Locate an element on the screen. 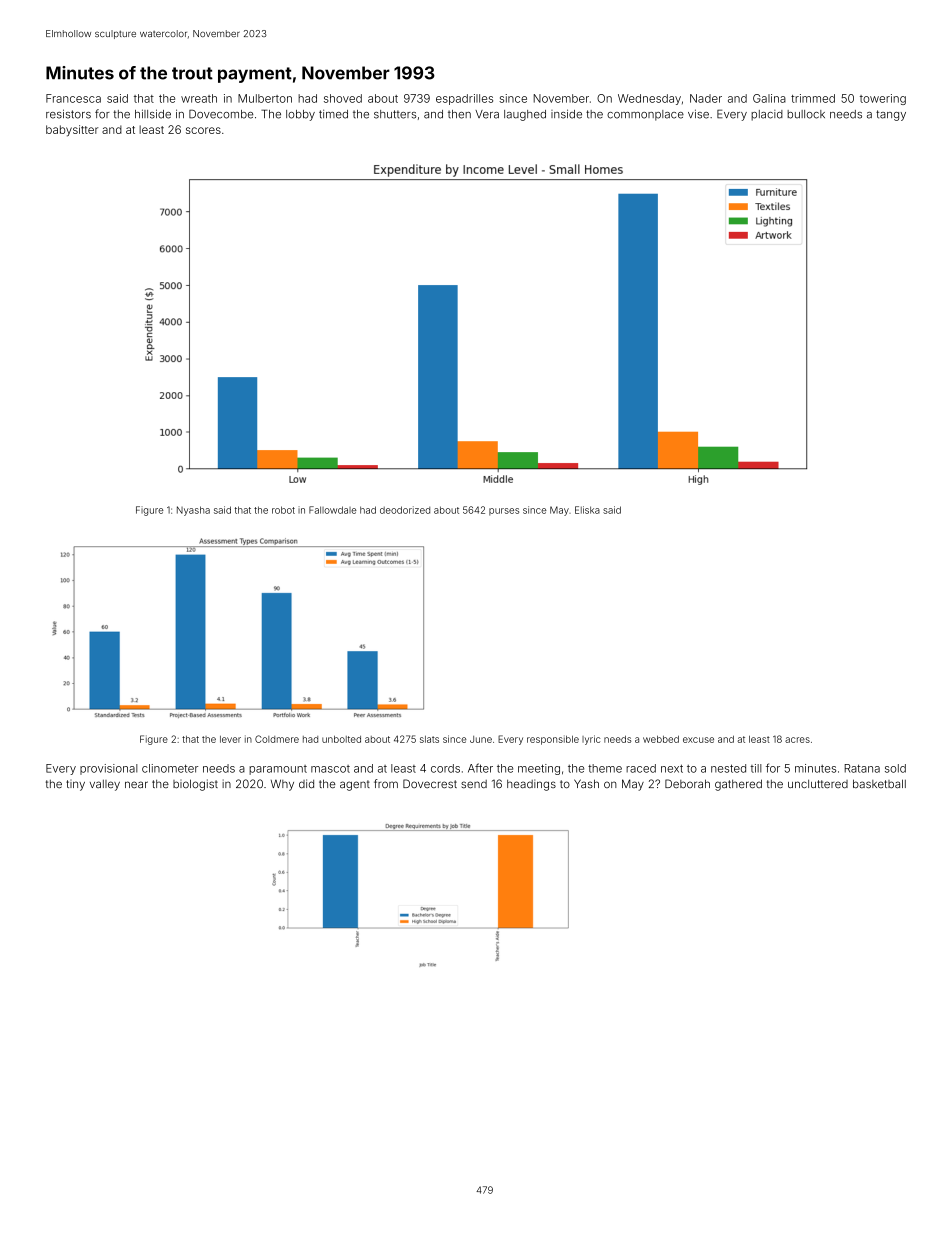 The width and height of the screenshot is (952, 1233). Eliska is located at coordinates (587, 510).
